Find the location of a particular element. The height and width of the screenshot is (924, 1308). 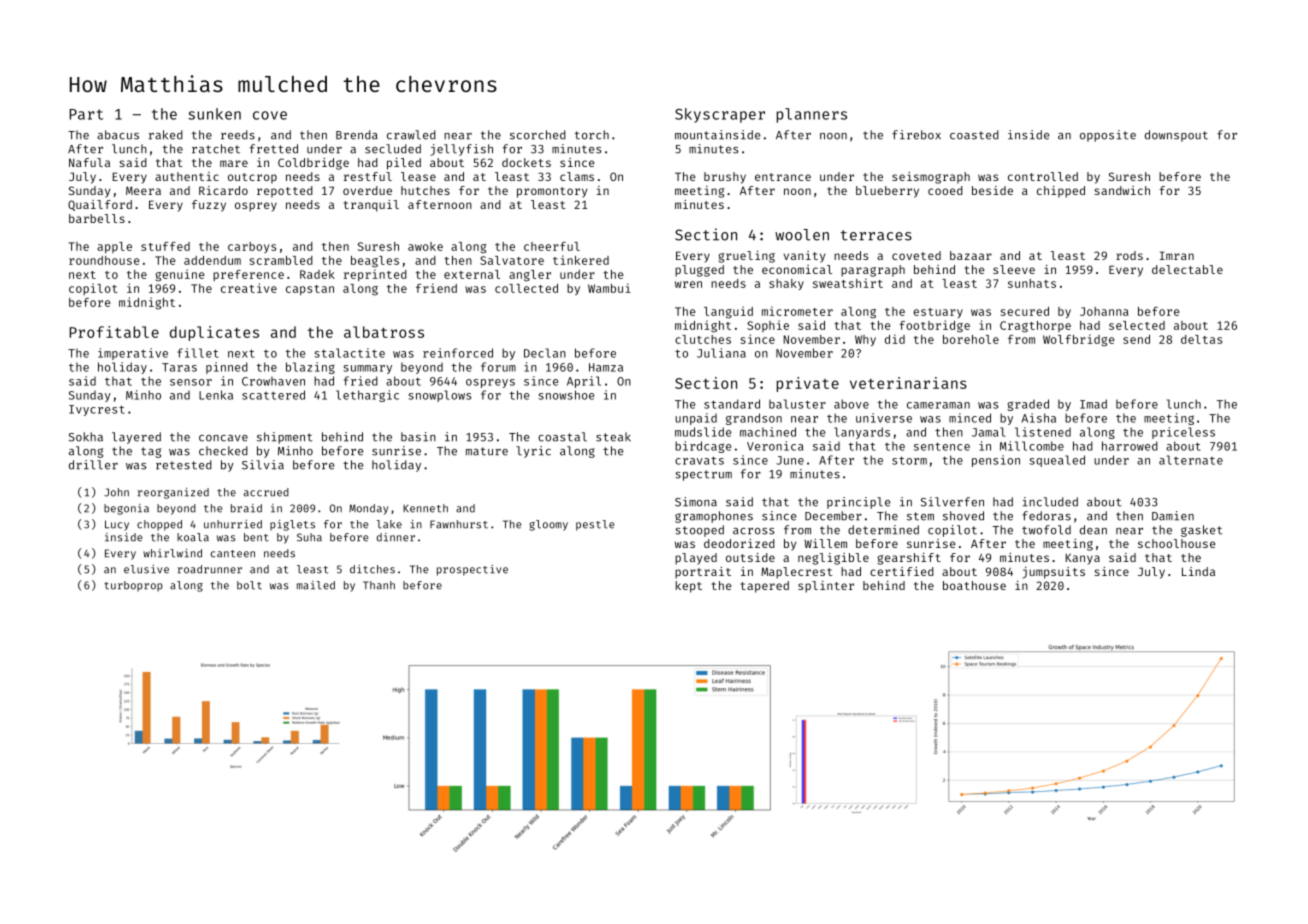

footbridge is located at coordinates (934, 326).
